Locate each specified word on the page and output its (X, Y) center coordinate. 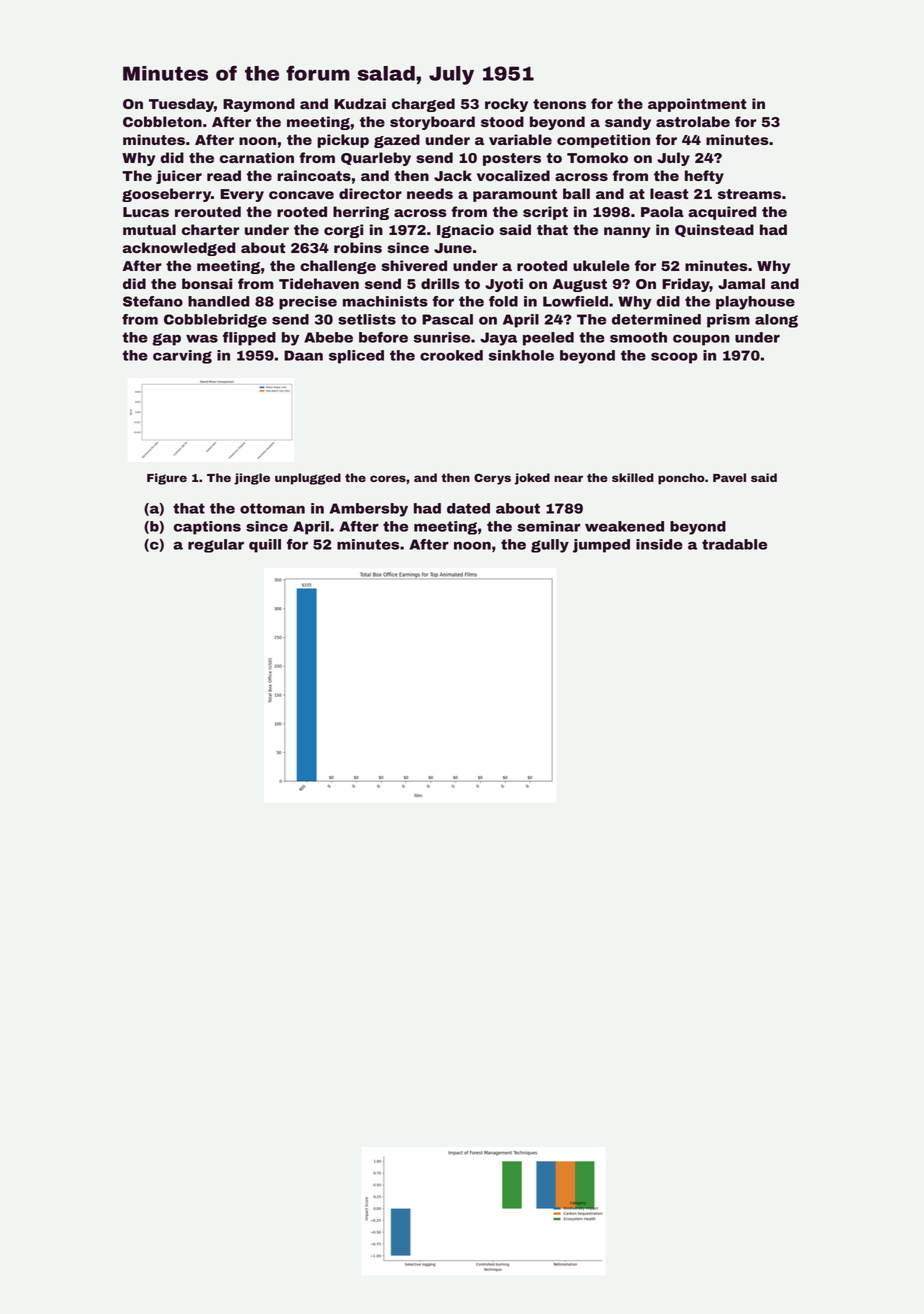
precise (308, 303)
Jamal (741, 283)
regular (216, 546)
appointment (697, 105)
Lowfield (575, 301)
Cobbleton (162, 121)
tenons (559, 104)
